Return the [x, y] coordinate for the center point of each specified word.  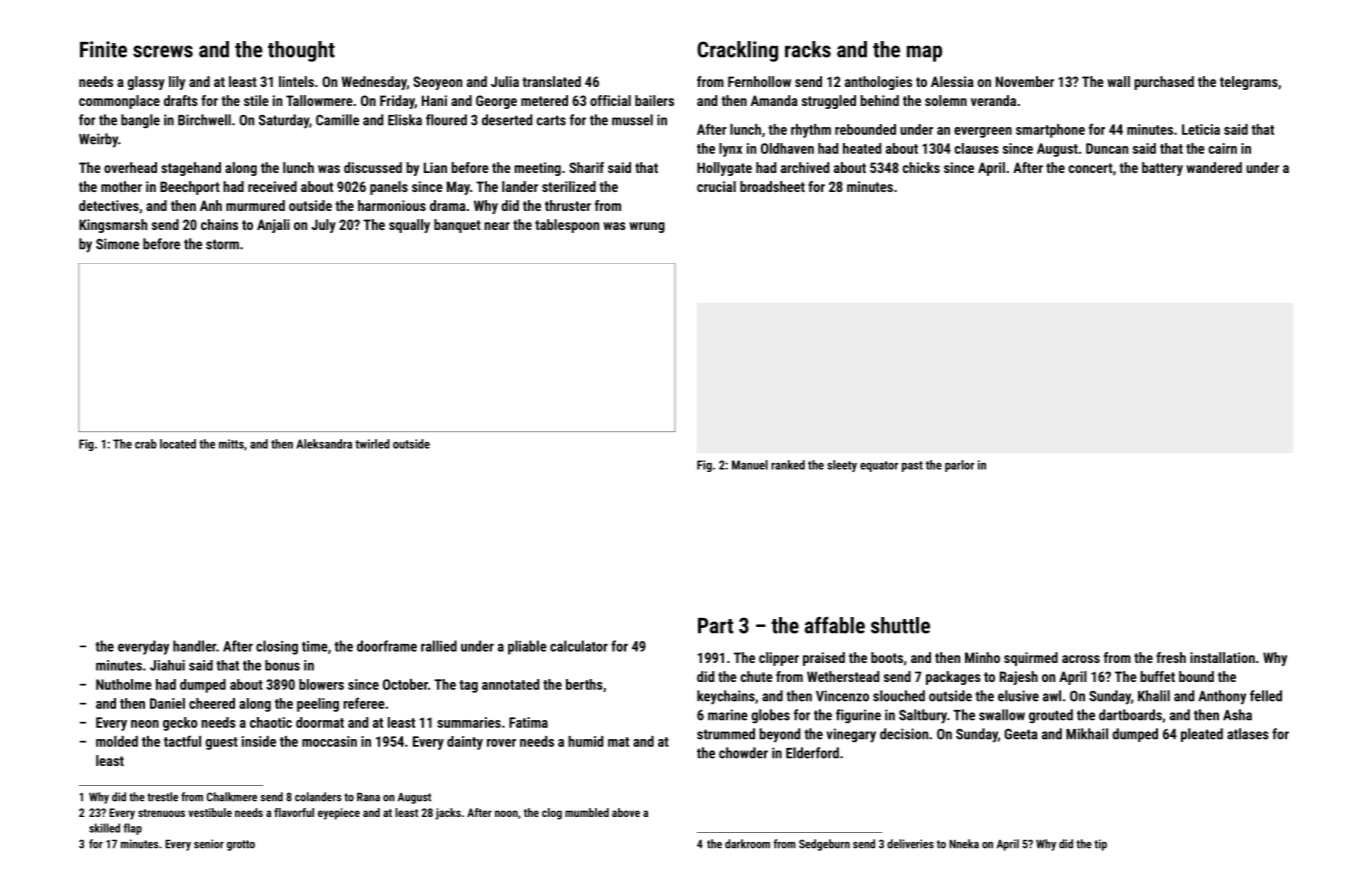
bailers [654, 100]
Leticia [1201, 129]
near [497, 226]
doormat [320, 722]
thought [301, 51]
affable [835, 625]
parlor [959, 466]
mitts [231, 444]
